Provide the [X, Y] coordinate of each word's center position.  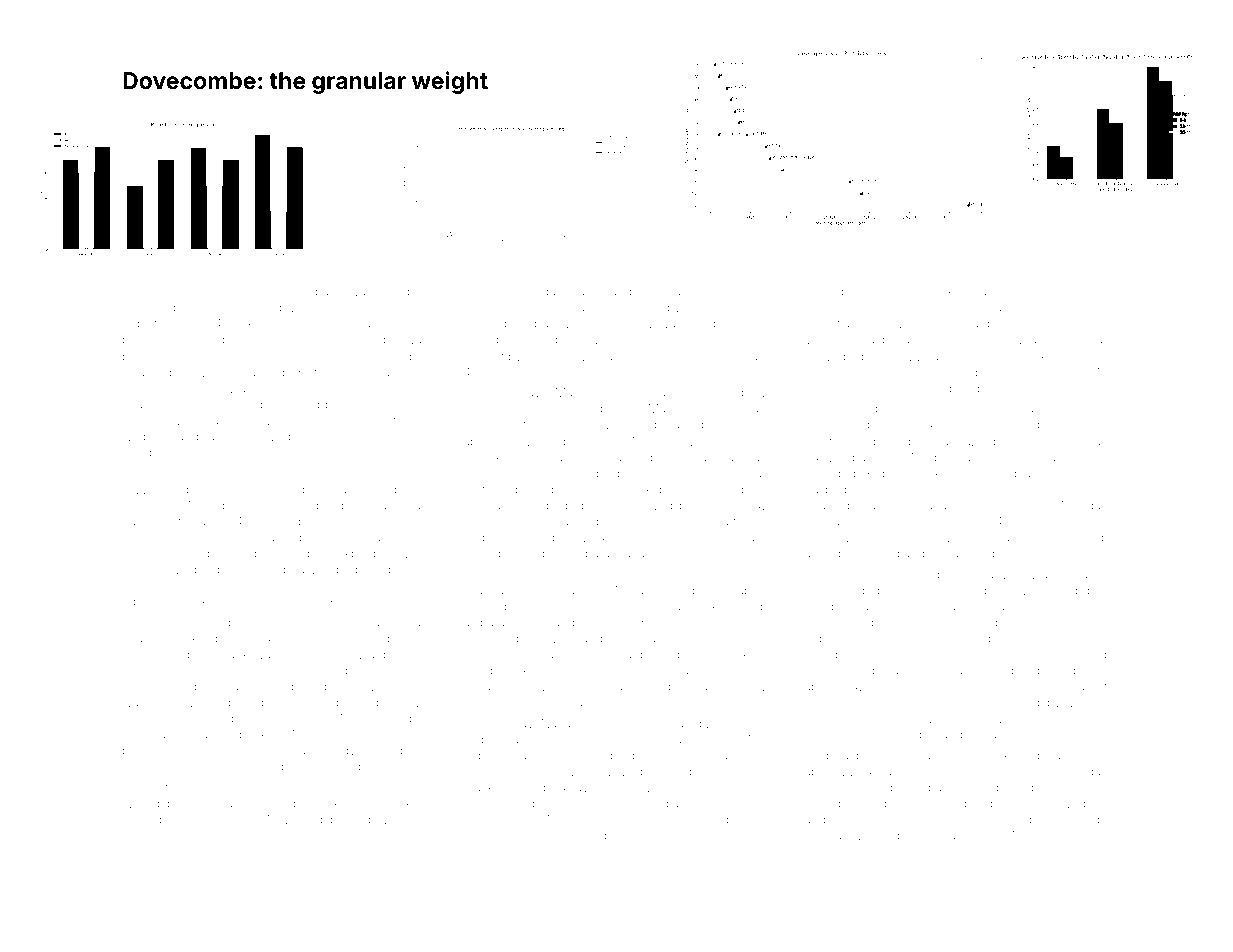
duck [1096, 590]
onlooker [744, 553]
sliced [393, 291]
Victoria [320, 835]
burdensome [159, 339]
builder [335, 505]
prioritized [892, 325]
